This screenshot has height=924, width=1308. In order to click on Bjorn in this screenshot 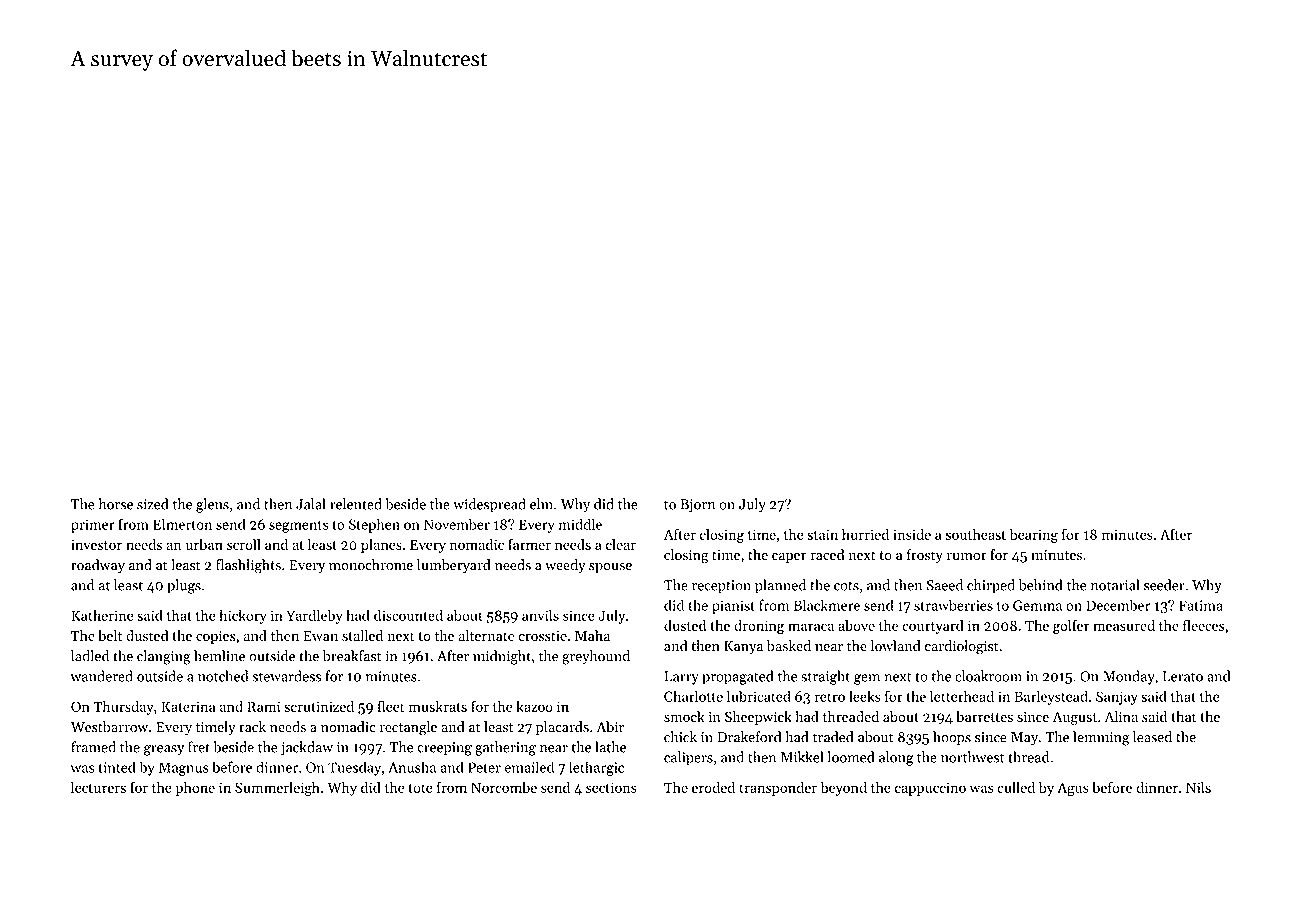, I will do `click(697, 506)`.
